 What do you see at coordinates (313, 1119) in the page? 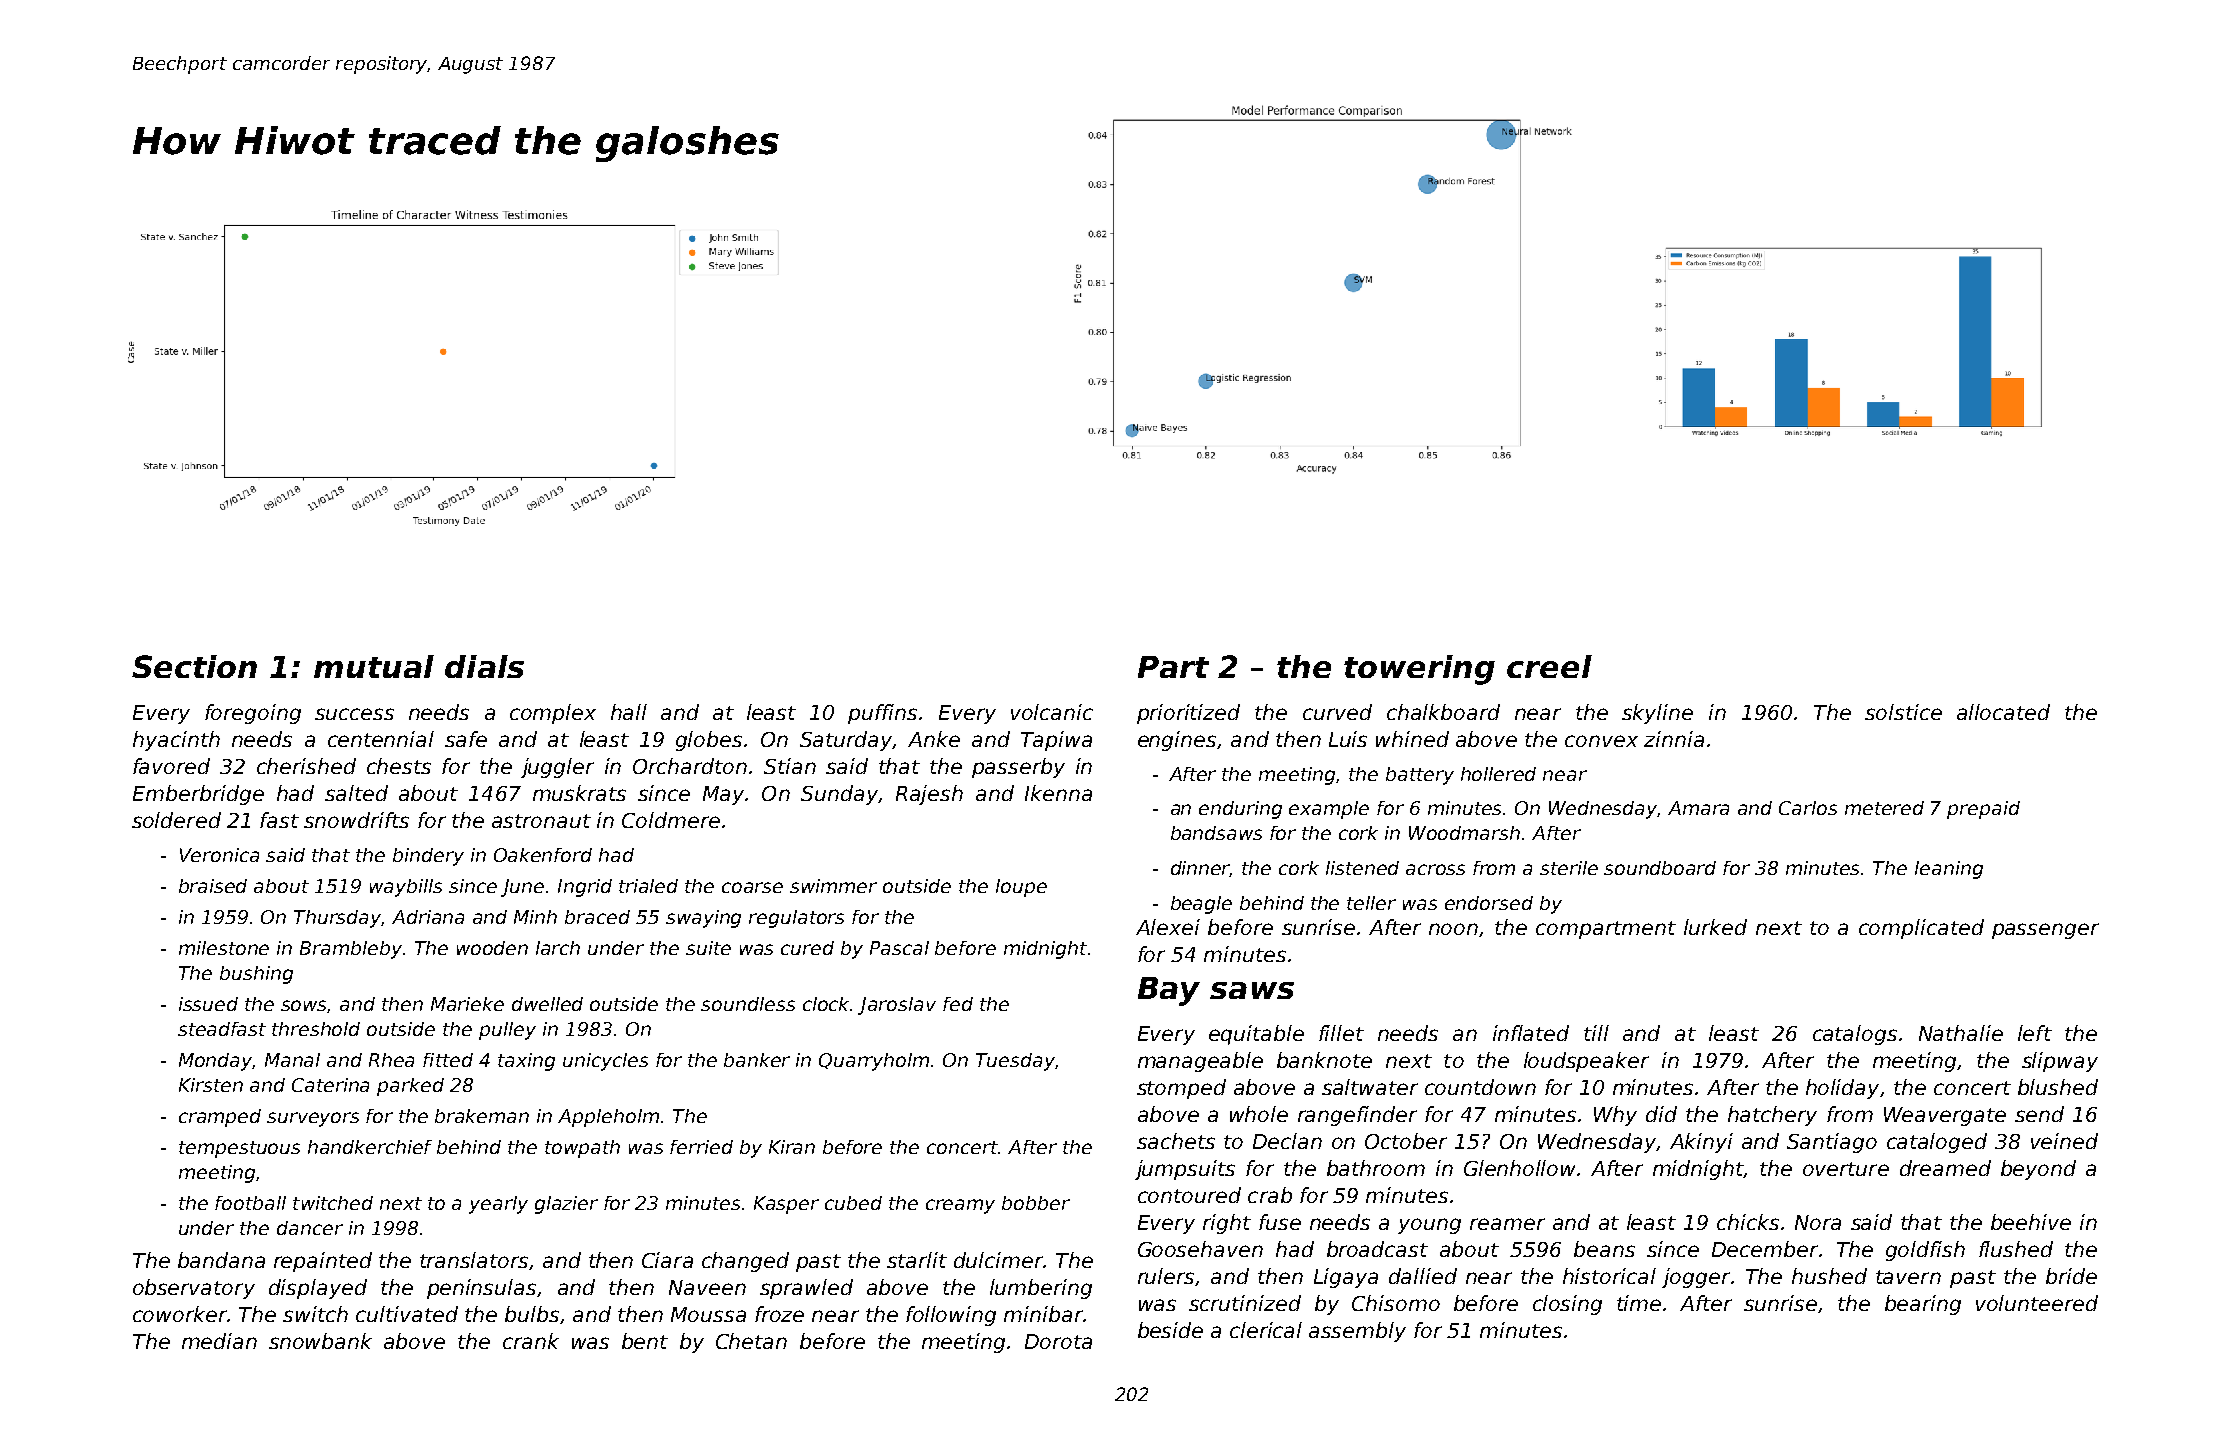
I see `surveyors` at bounding box center [313, 1119].
